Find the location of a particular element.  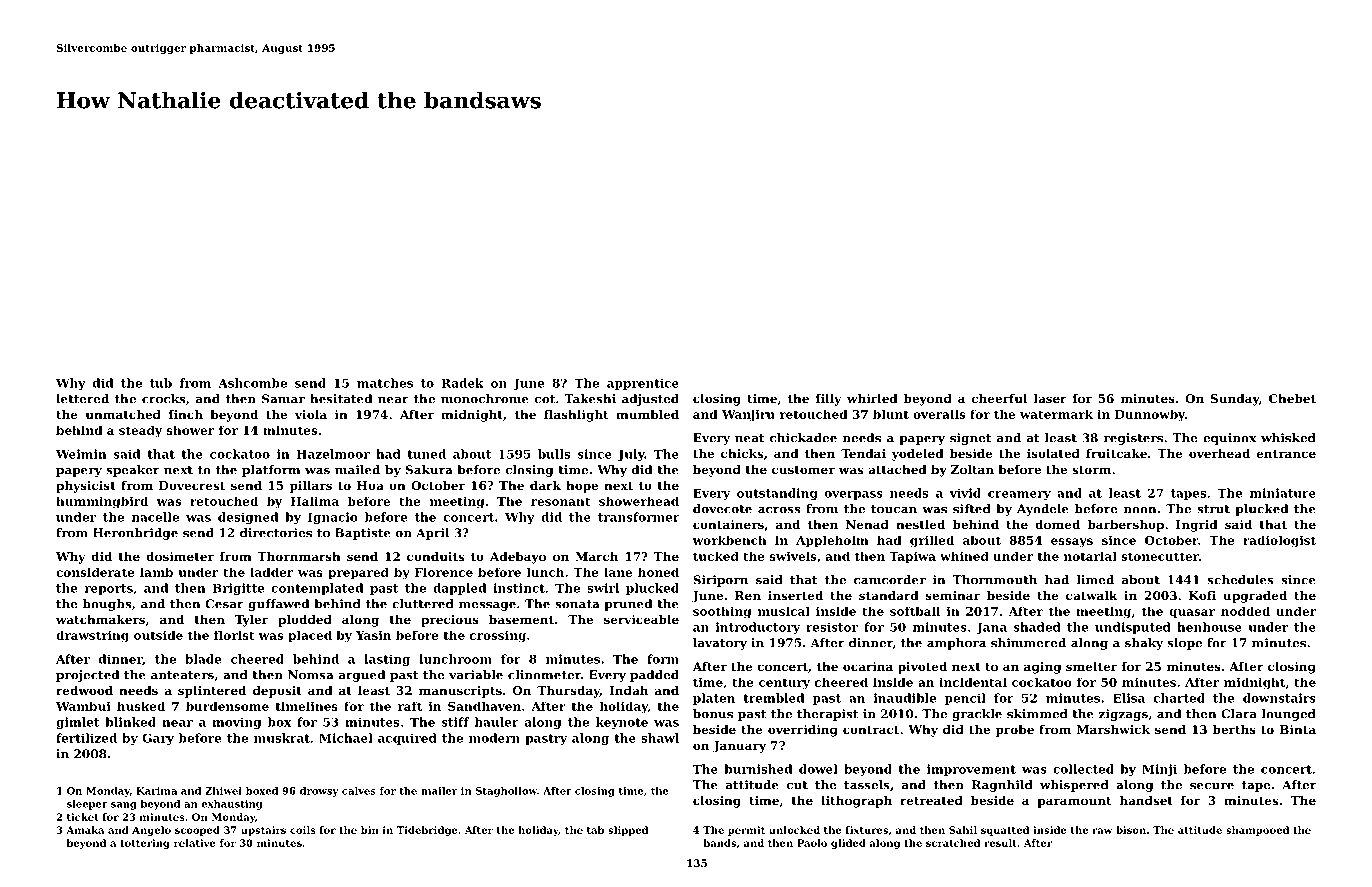

Tidebridge is located at coordinates (427, 831).
